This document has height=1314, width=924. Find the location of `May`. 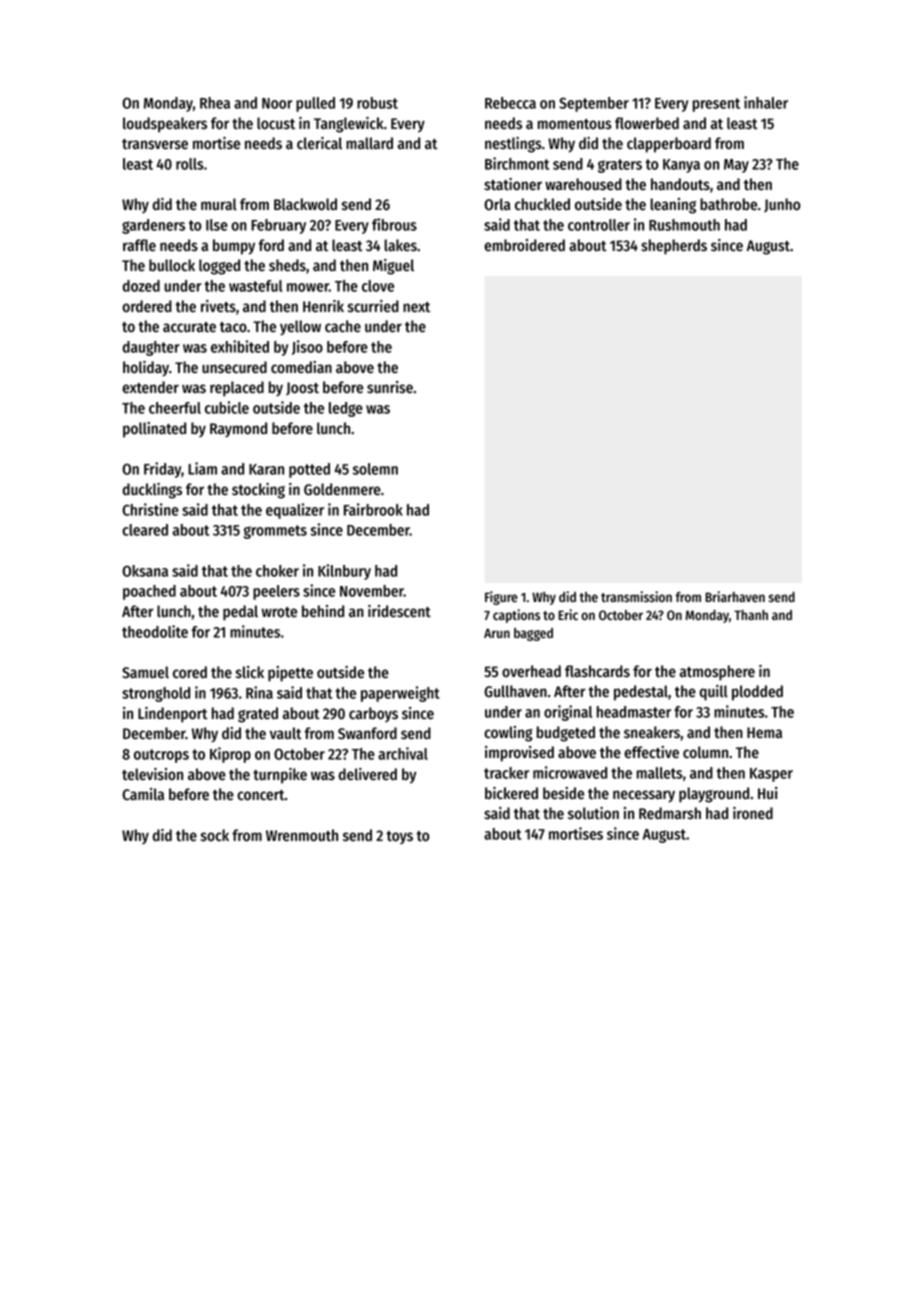

May is located at coordinates (736, 166).
